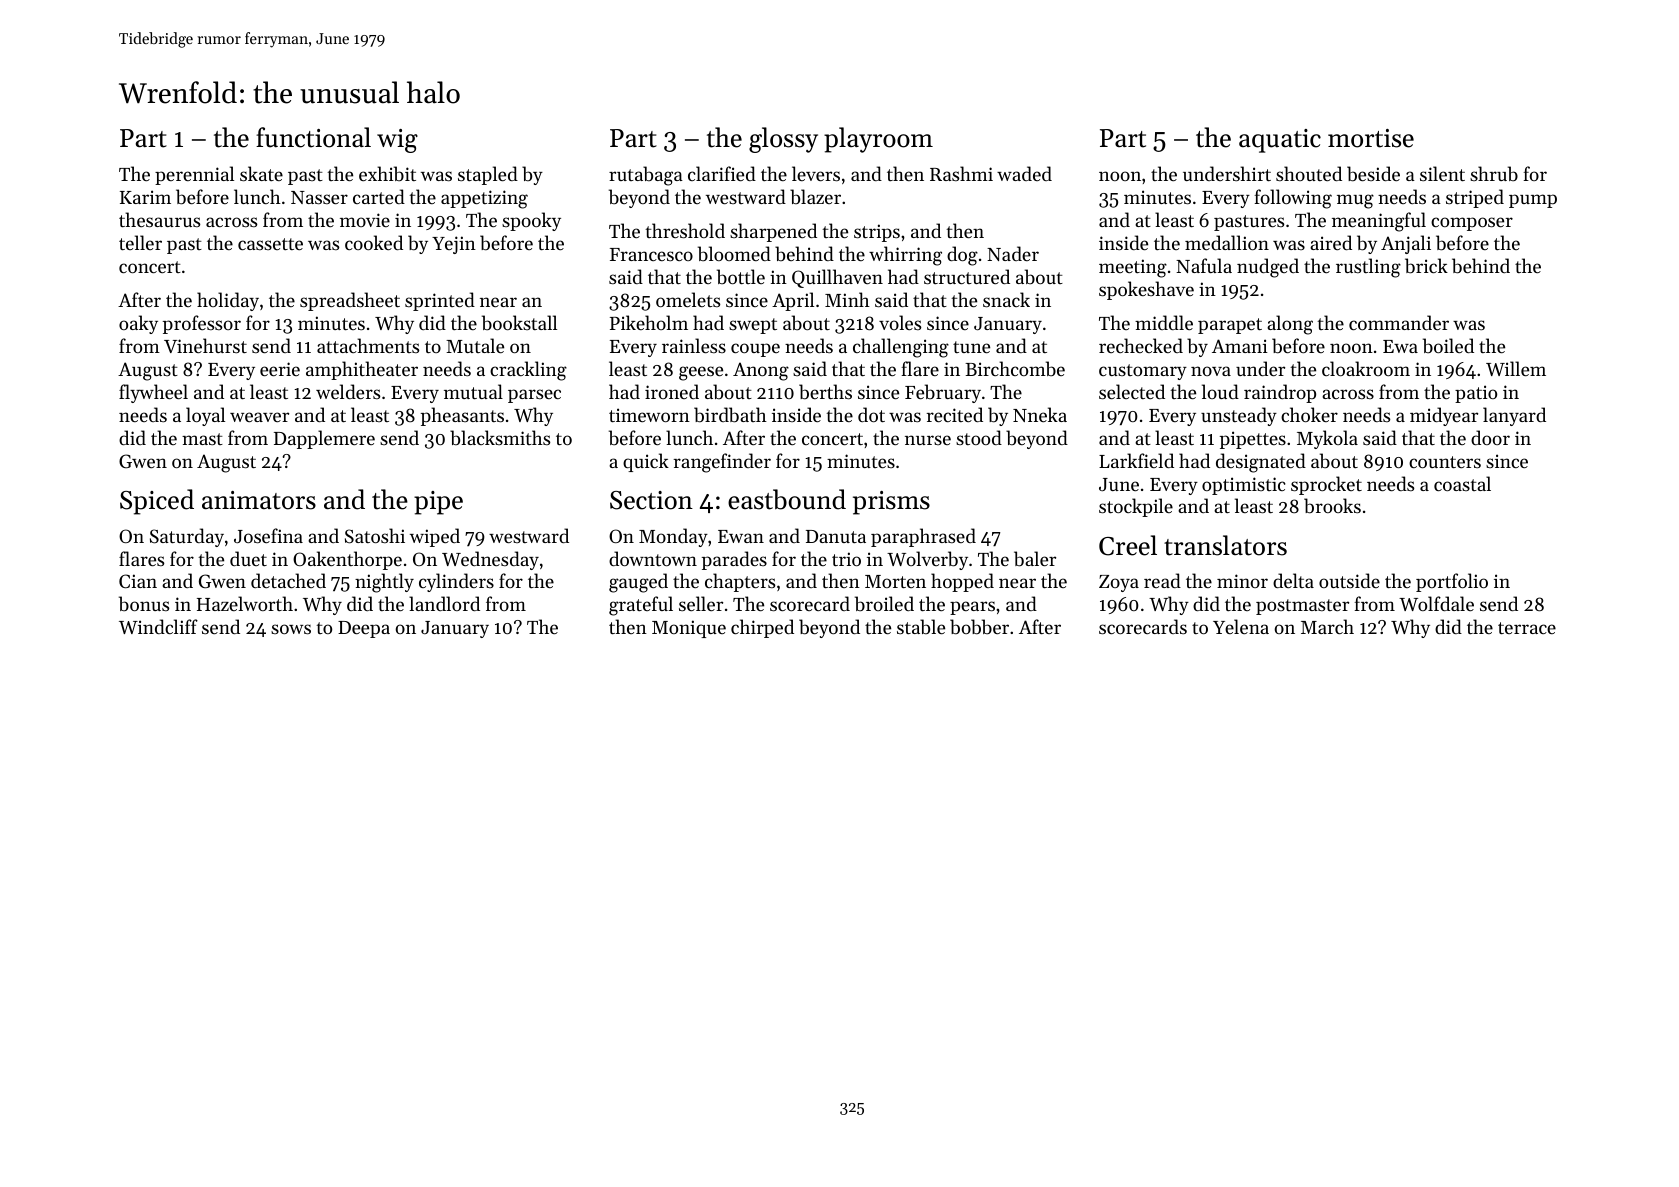 The image size is (1679, 1187). Describe the element at coordinates (1332, 506) in the image. I see `brooks` at that location.
